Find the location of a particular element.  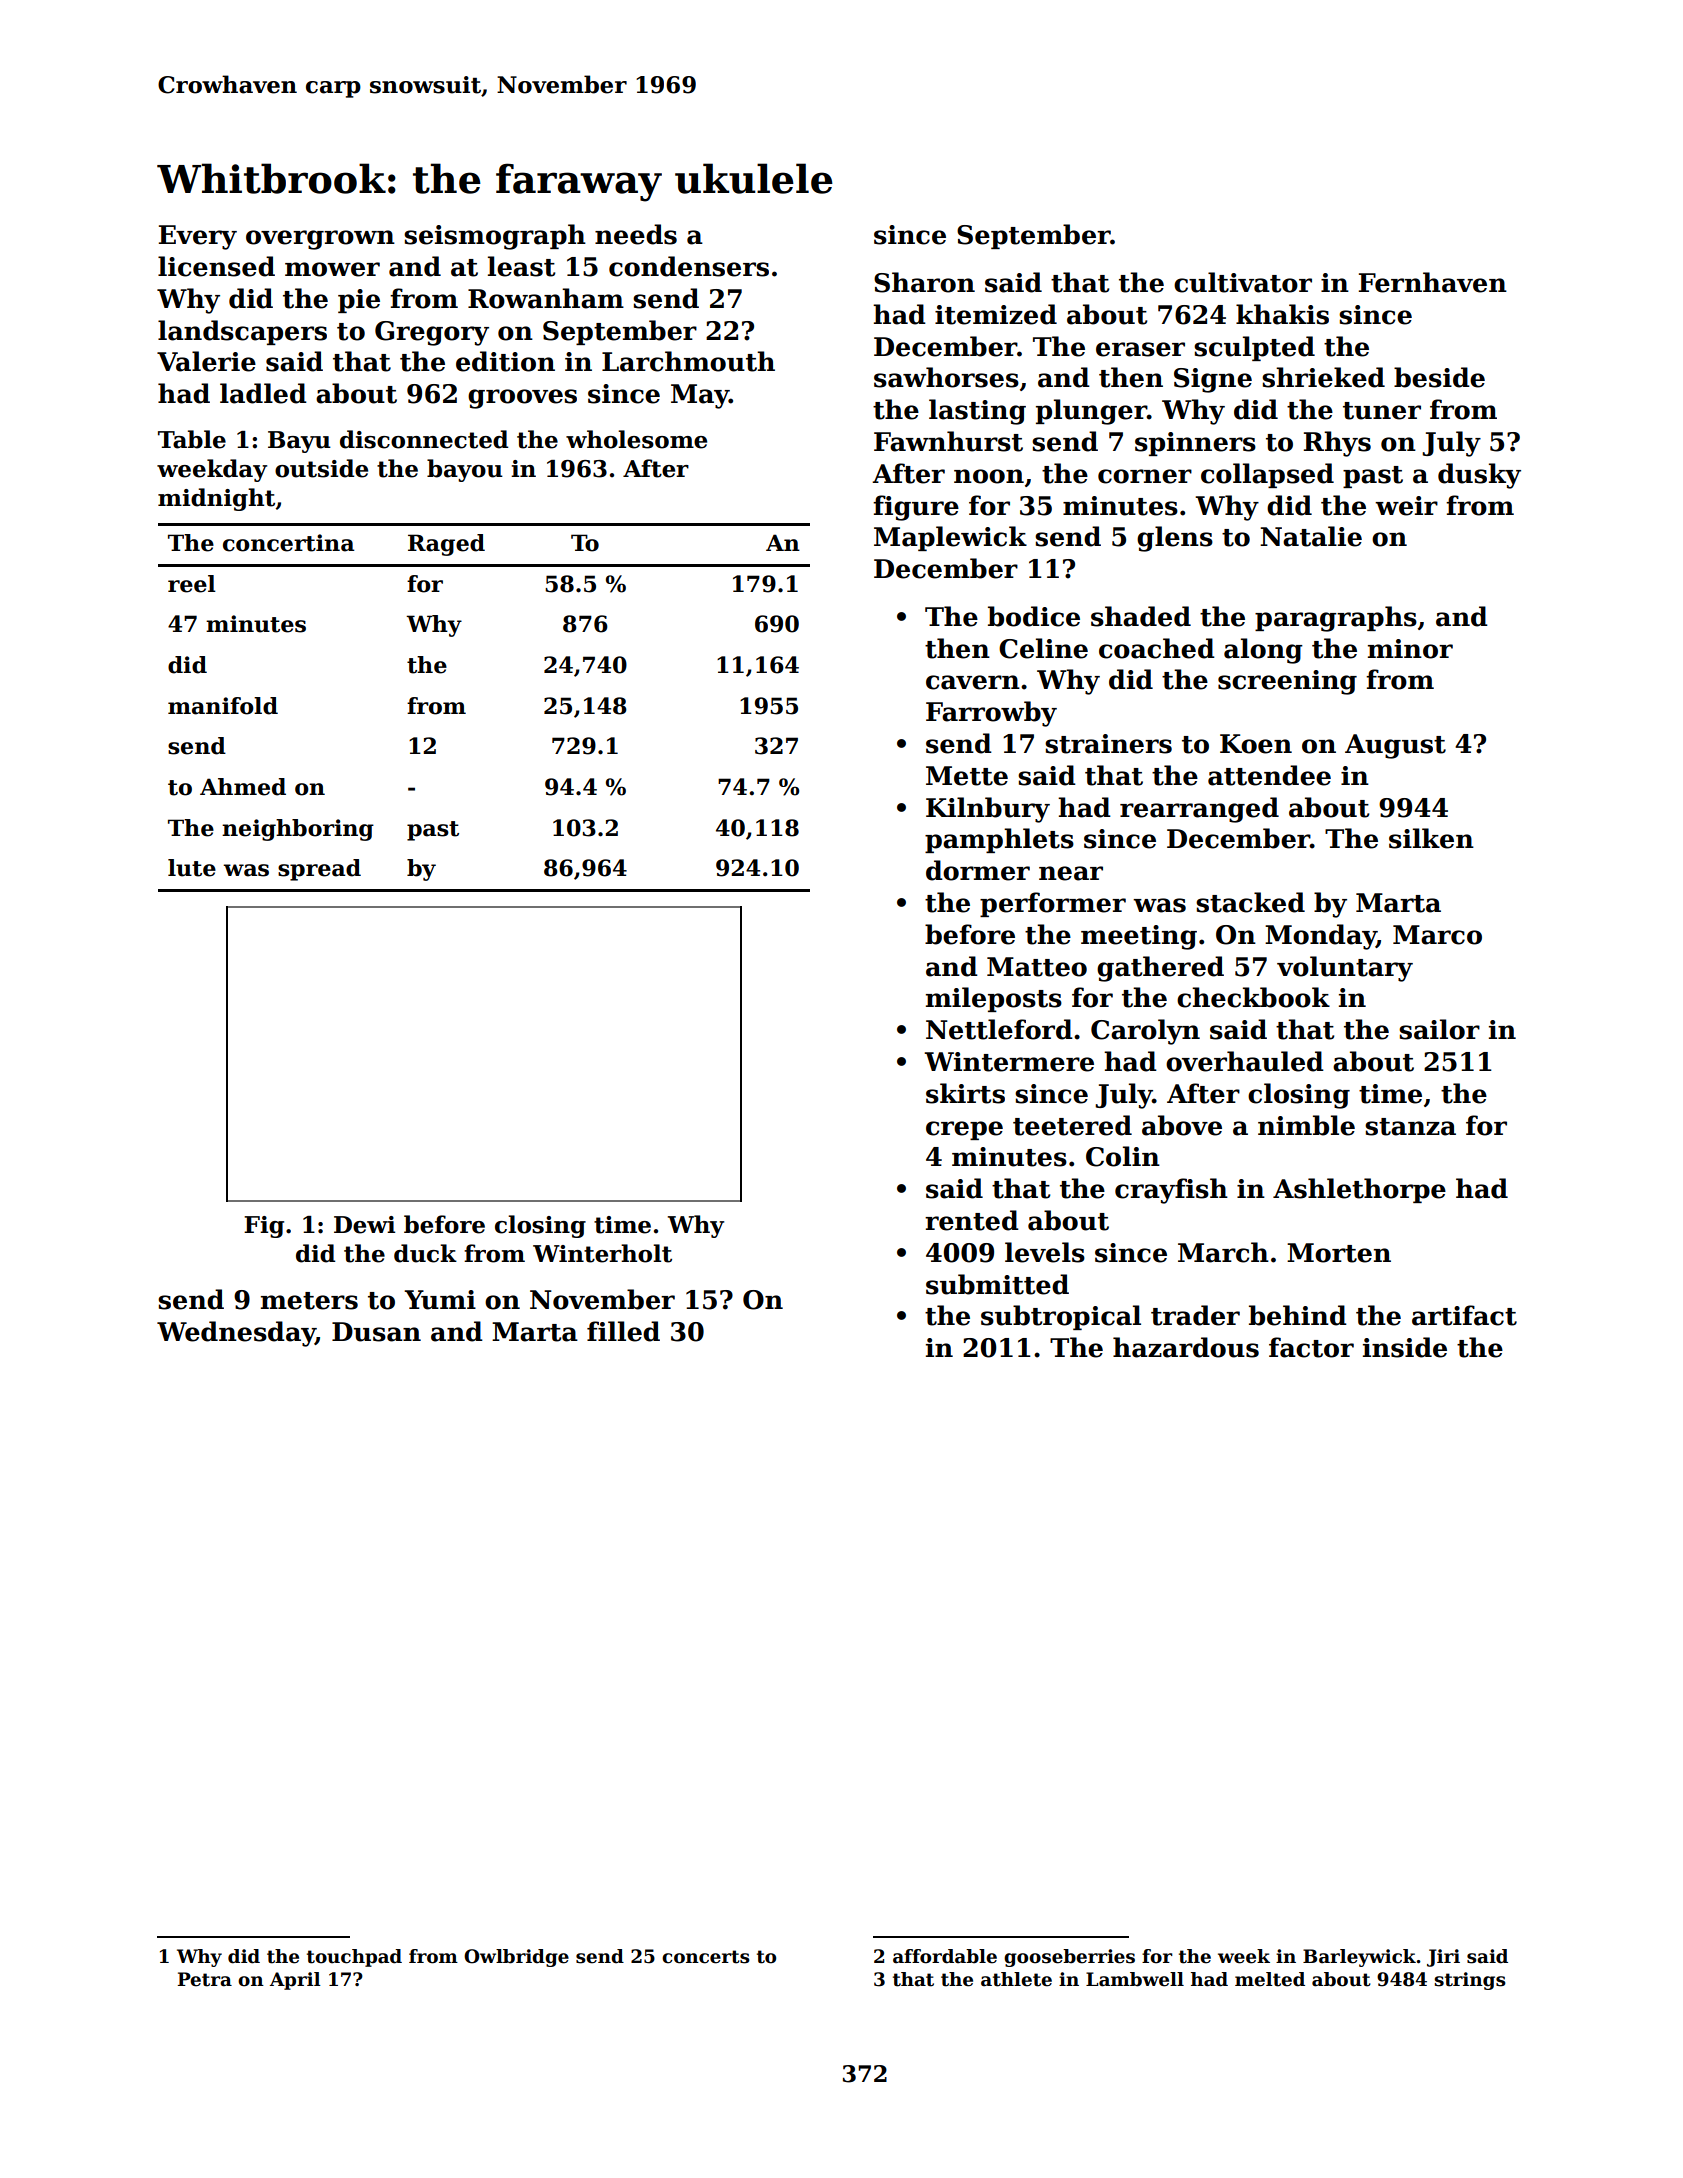

Ashlethorpe is located at coordinates (1359, 1190).
